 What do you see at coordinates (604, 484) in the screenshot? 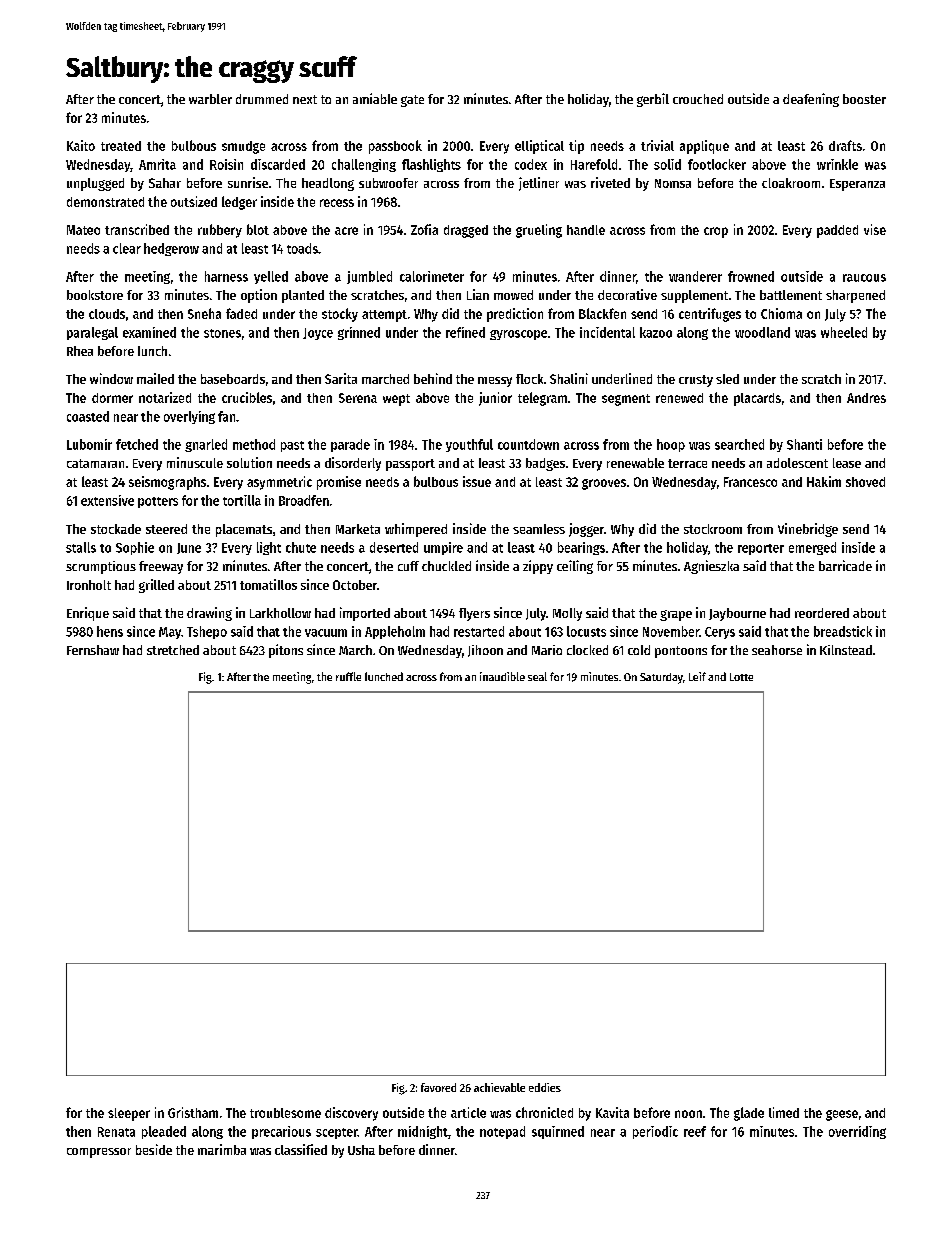
I see `grooves` at bounding box center [604, 484].
